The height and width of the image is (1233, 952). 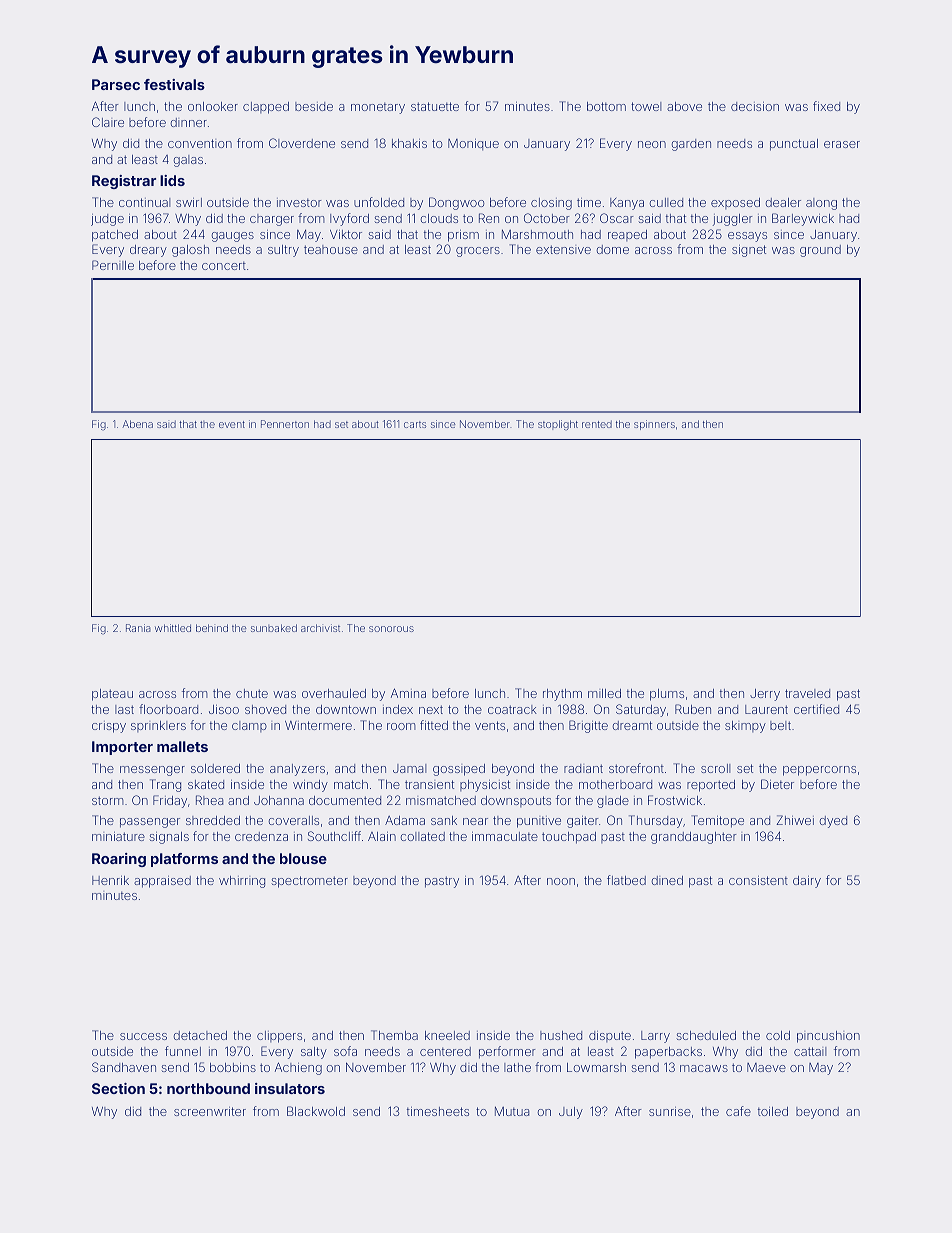 What do you see at coordinates (667, 880) in the image?
I see `dined` at bounding box center [667, 880].
